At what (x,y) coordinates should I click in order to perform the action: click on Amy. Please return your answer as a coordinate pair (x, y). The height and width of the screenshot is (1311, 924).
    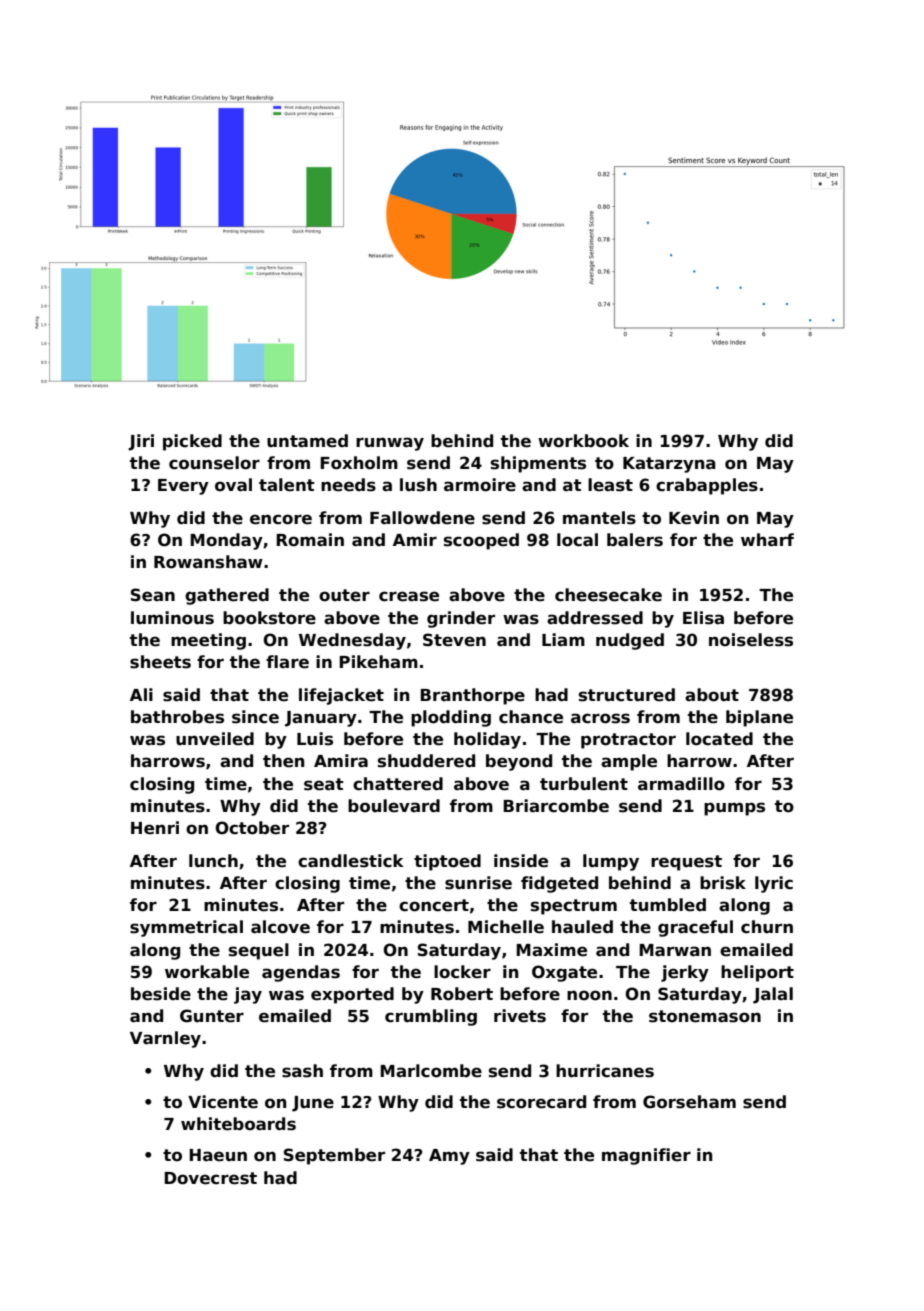
    Looking at the image, I should click on (449, 1157).
